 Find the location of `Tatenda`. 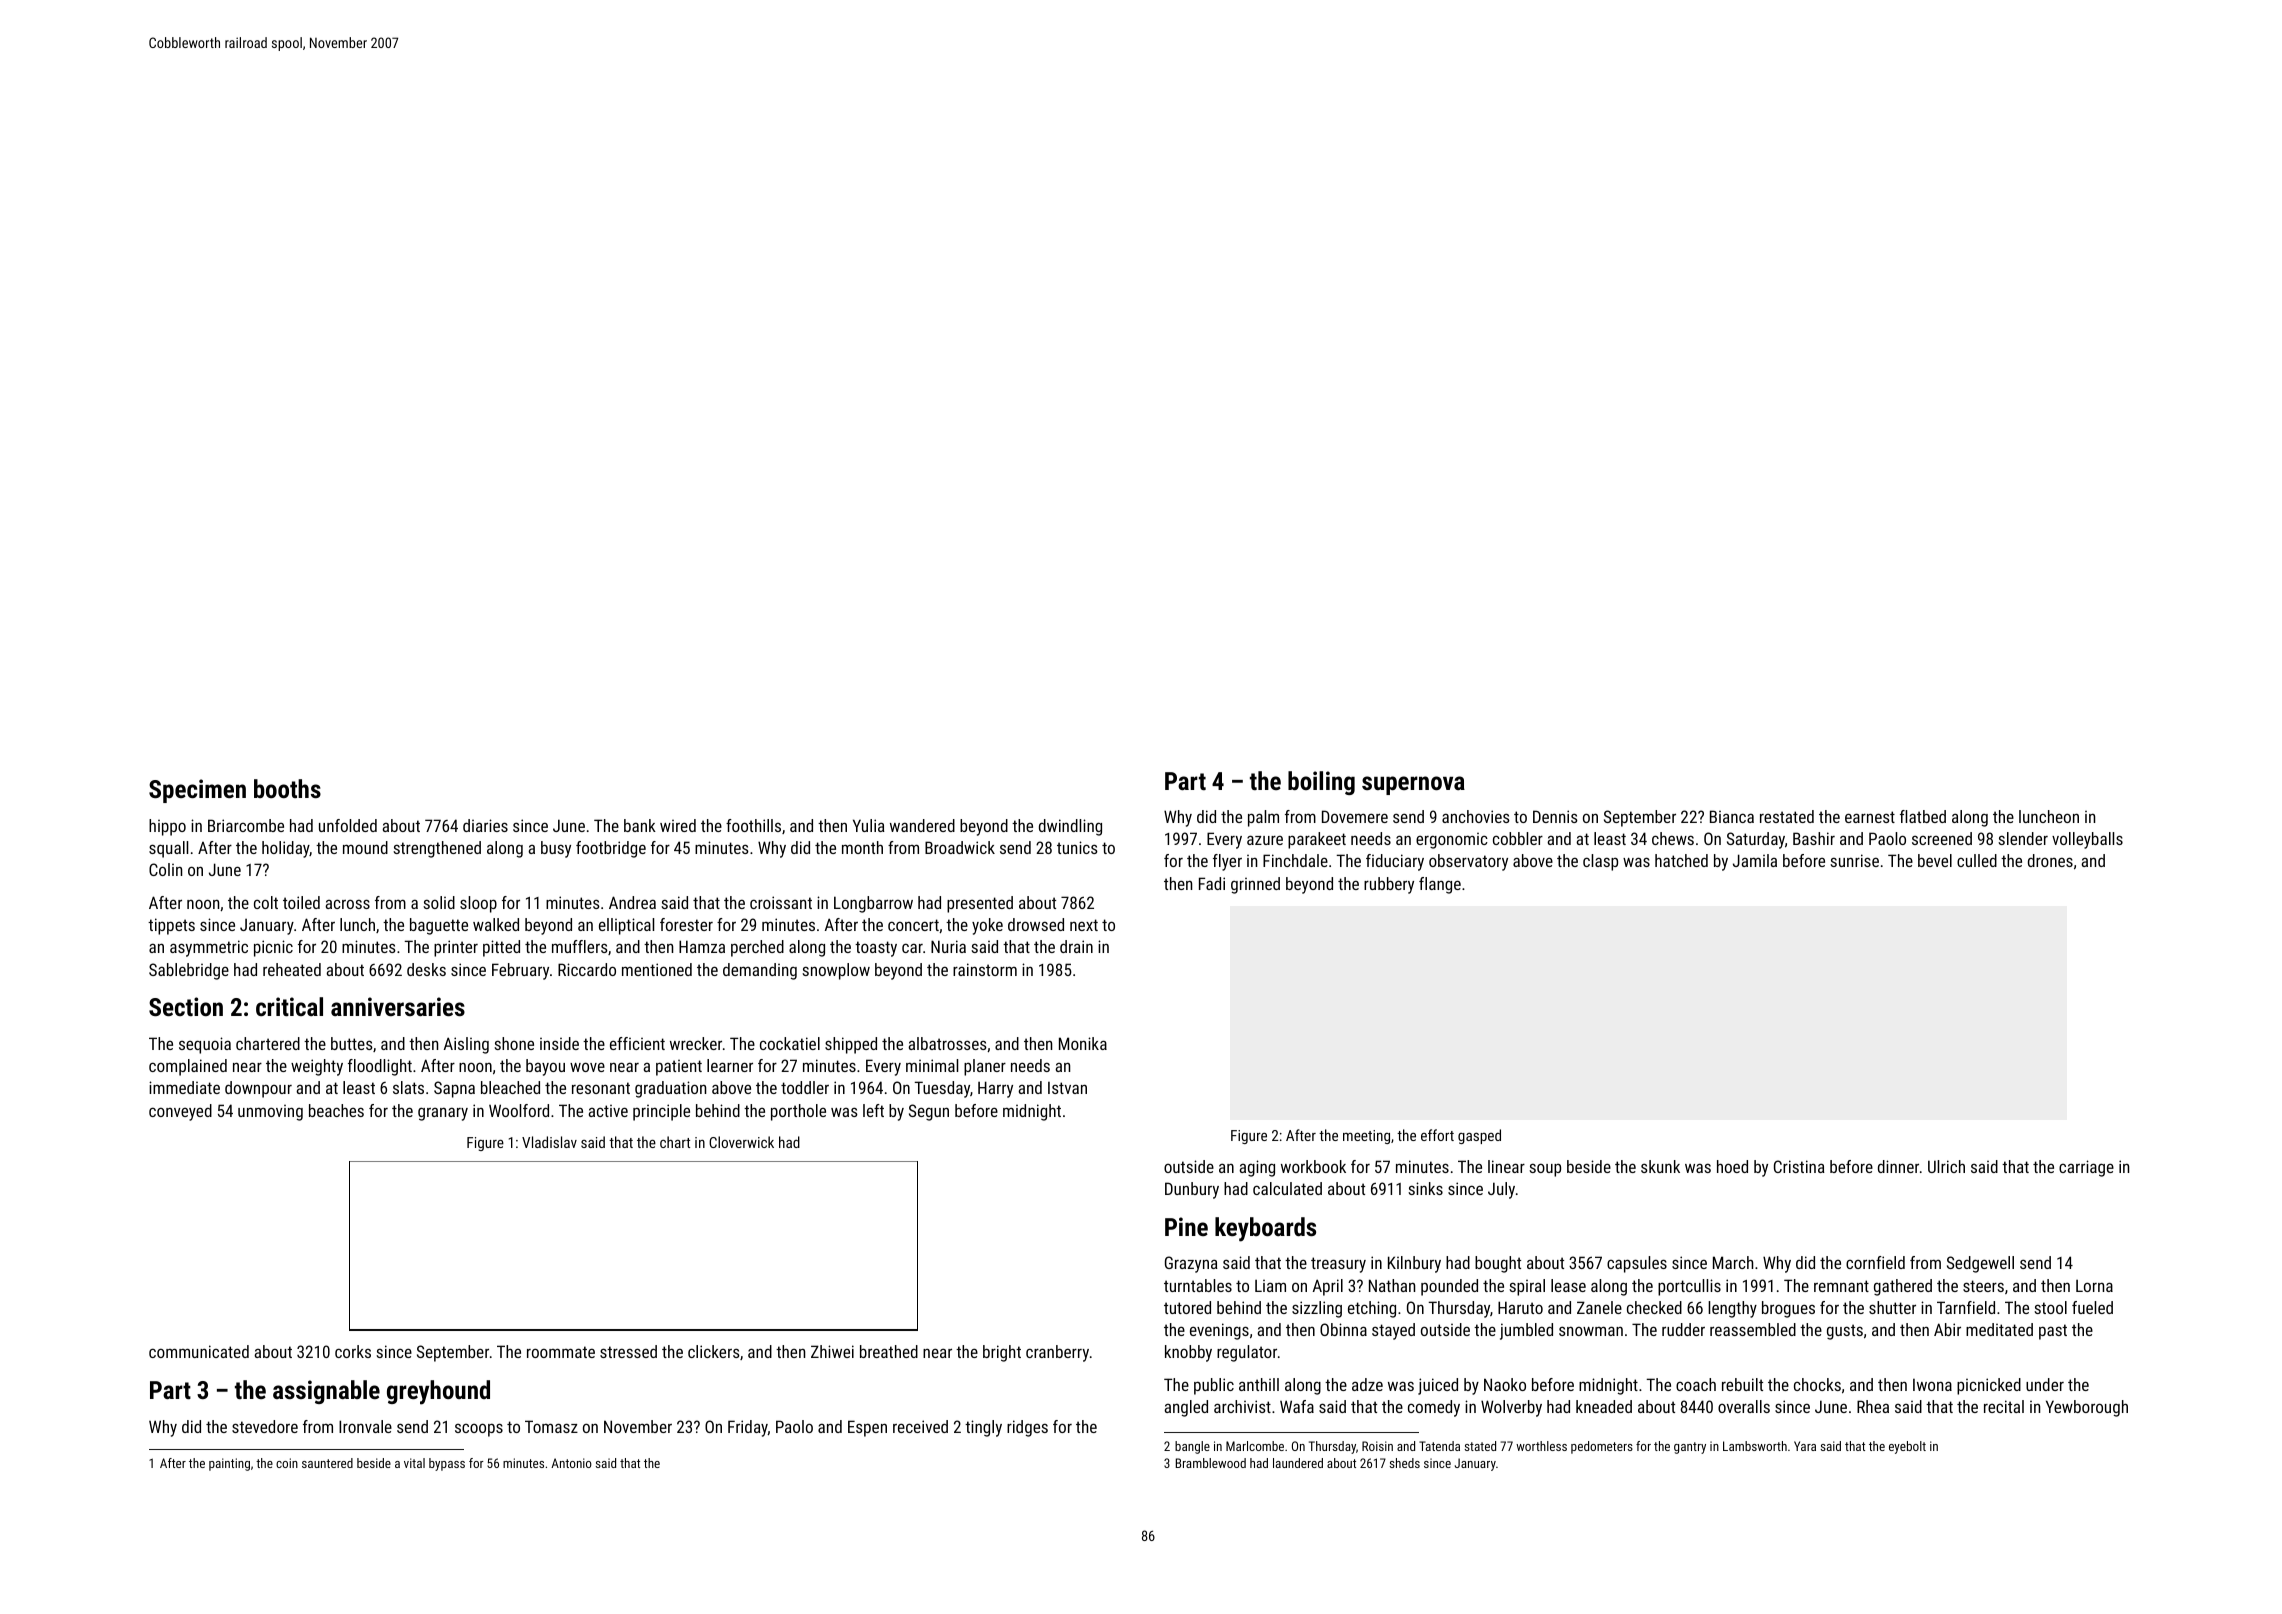

Tatenda is located at coordinates (1439, 1446).
